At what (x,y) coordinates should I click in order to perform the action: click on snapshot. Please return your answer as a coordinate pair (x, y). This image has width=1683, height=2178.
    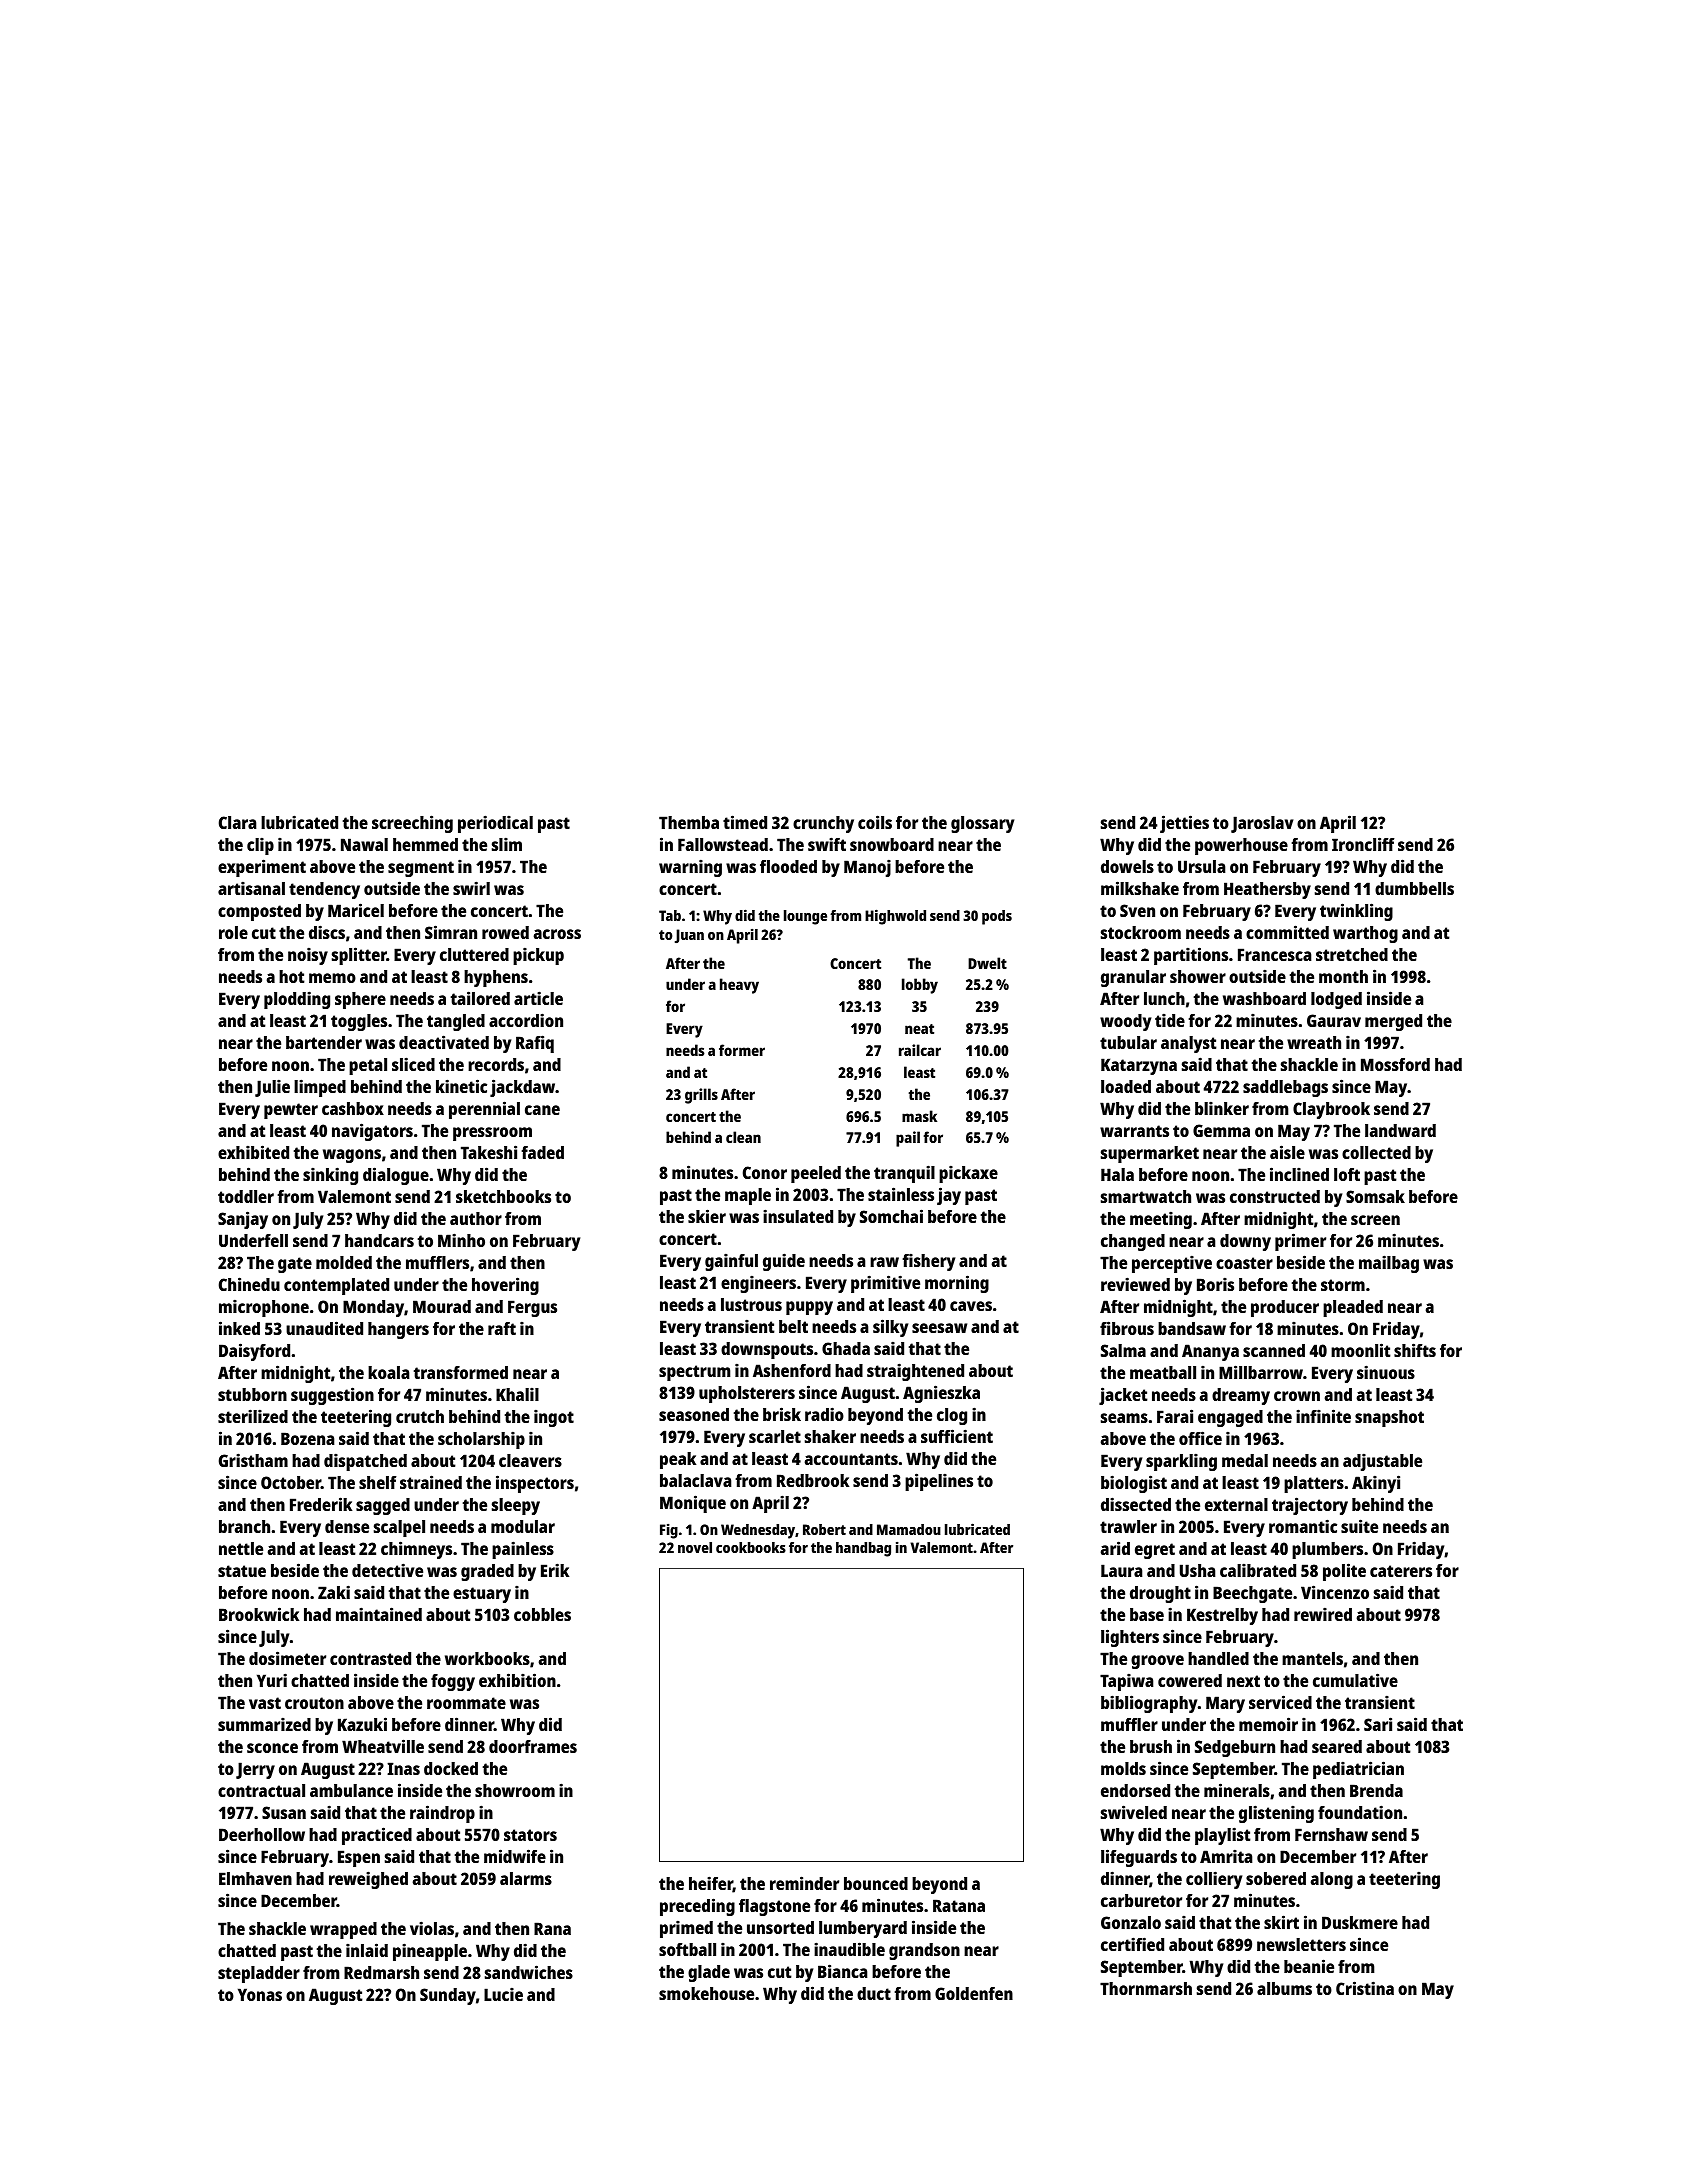
    Looking at the image, I should click on (1389, 1418).
